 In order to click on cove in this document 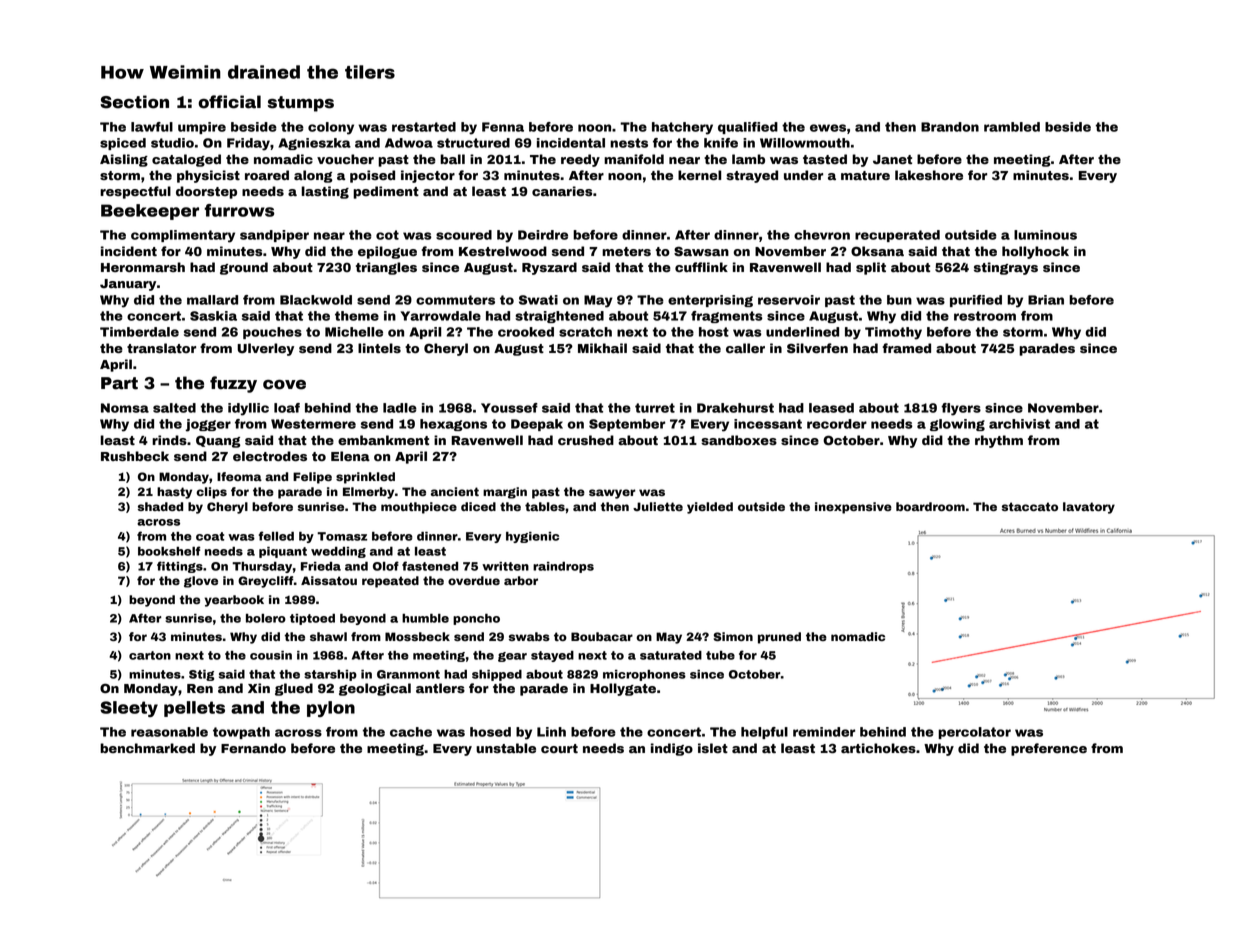, I will do `click(284, 385)`.
